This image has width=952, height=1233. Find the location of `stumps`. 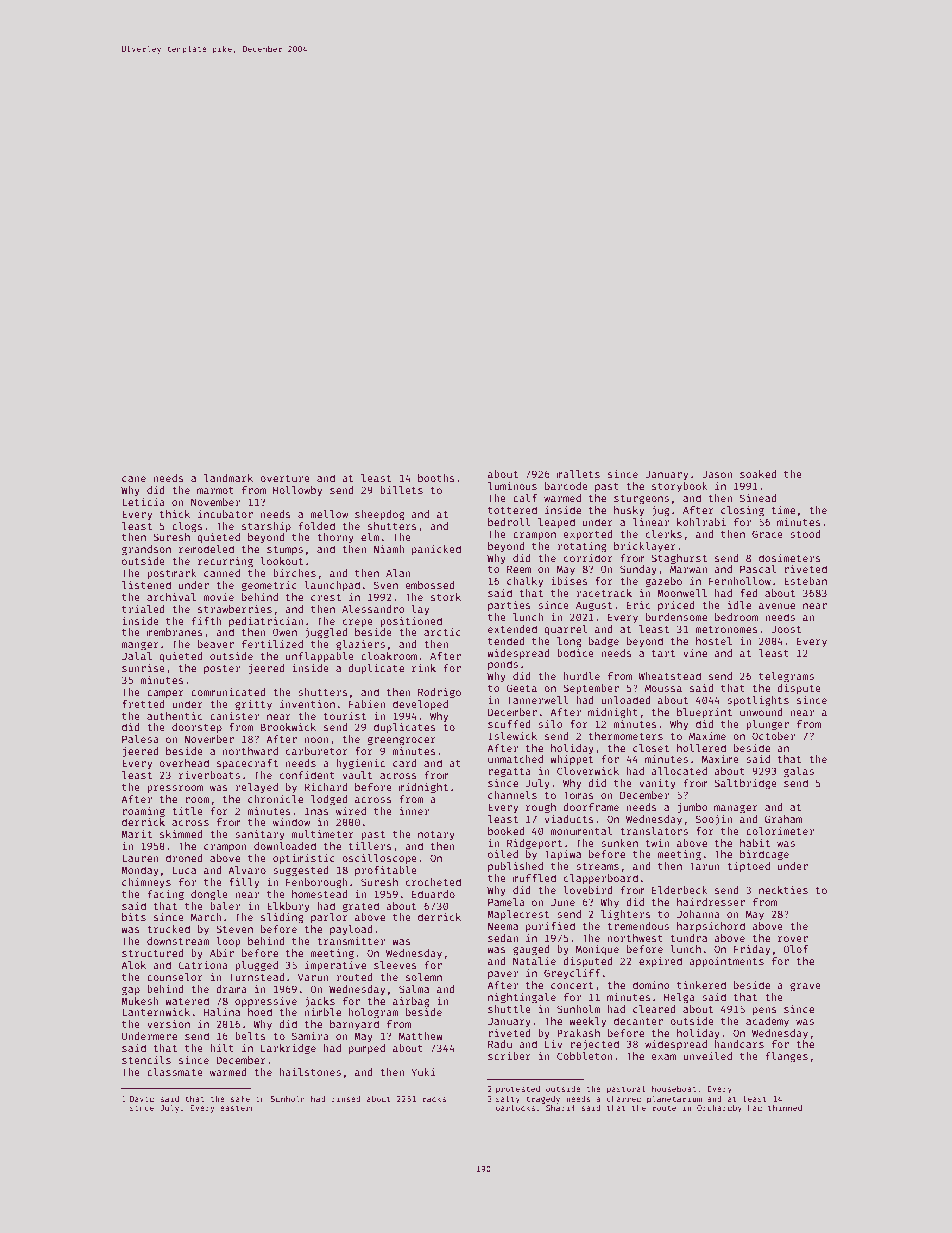

stumps is located at coordinates (285, 550).
